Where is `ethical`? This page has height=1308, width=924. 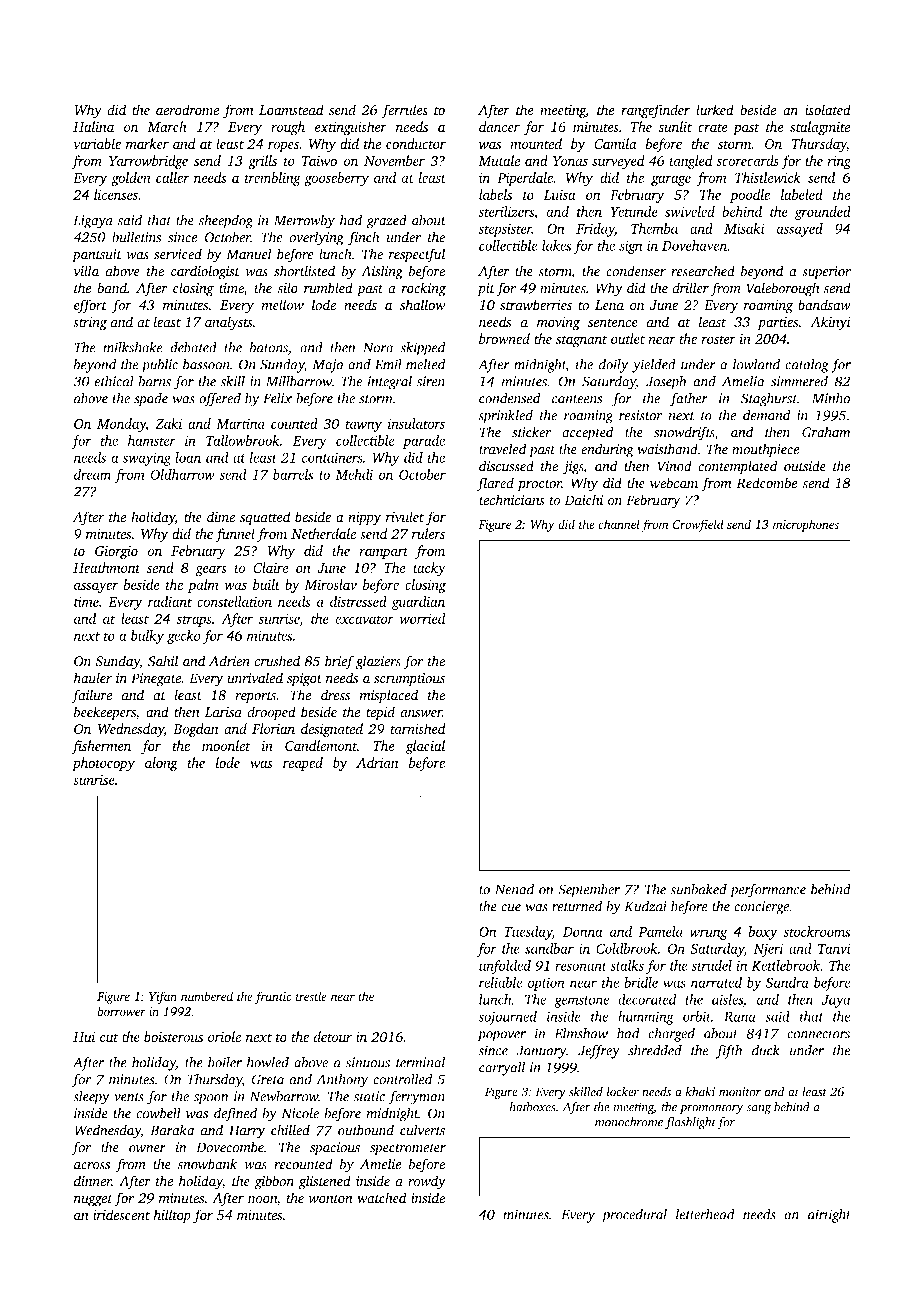
ethical is located at coordinates (114, 381).
